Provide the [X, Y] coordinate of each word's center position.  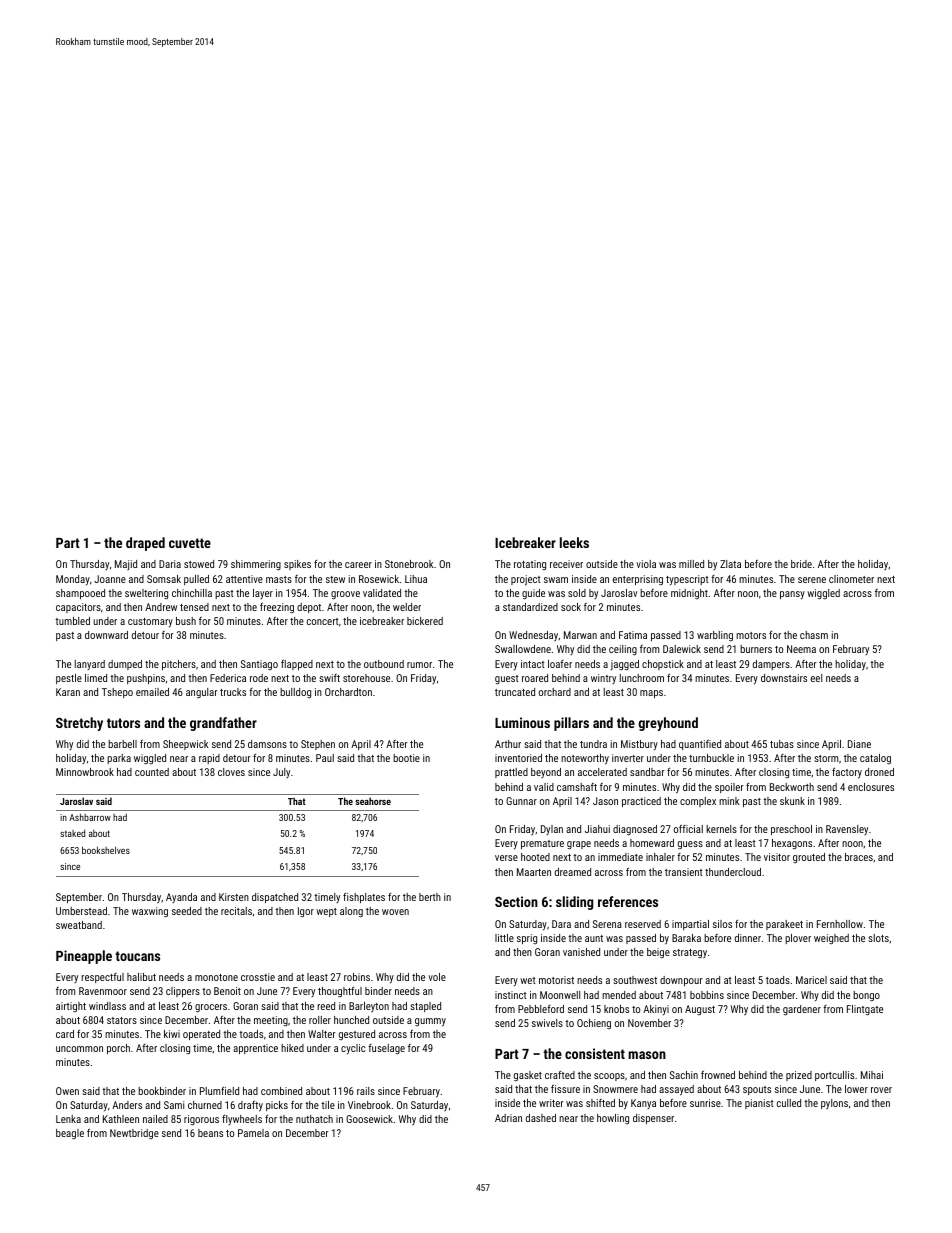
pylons [834, 1104]
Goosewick [369, 1119]
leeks [574, 542]
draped [145, 544]
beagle [70, 1134]
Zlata [730, 564]
